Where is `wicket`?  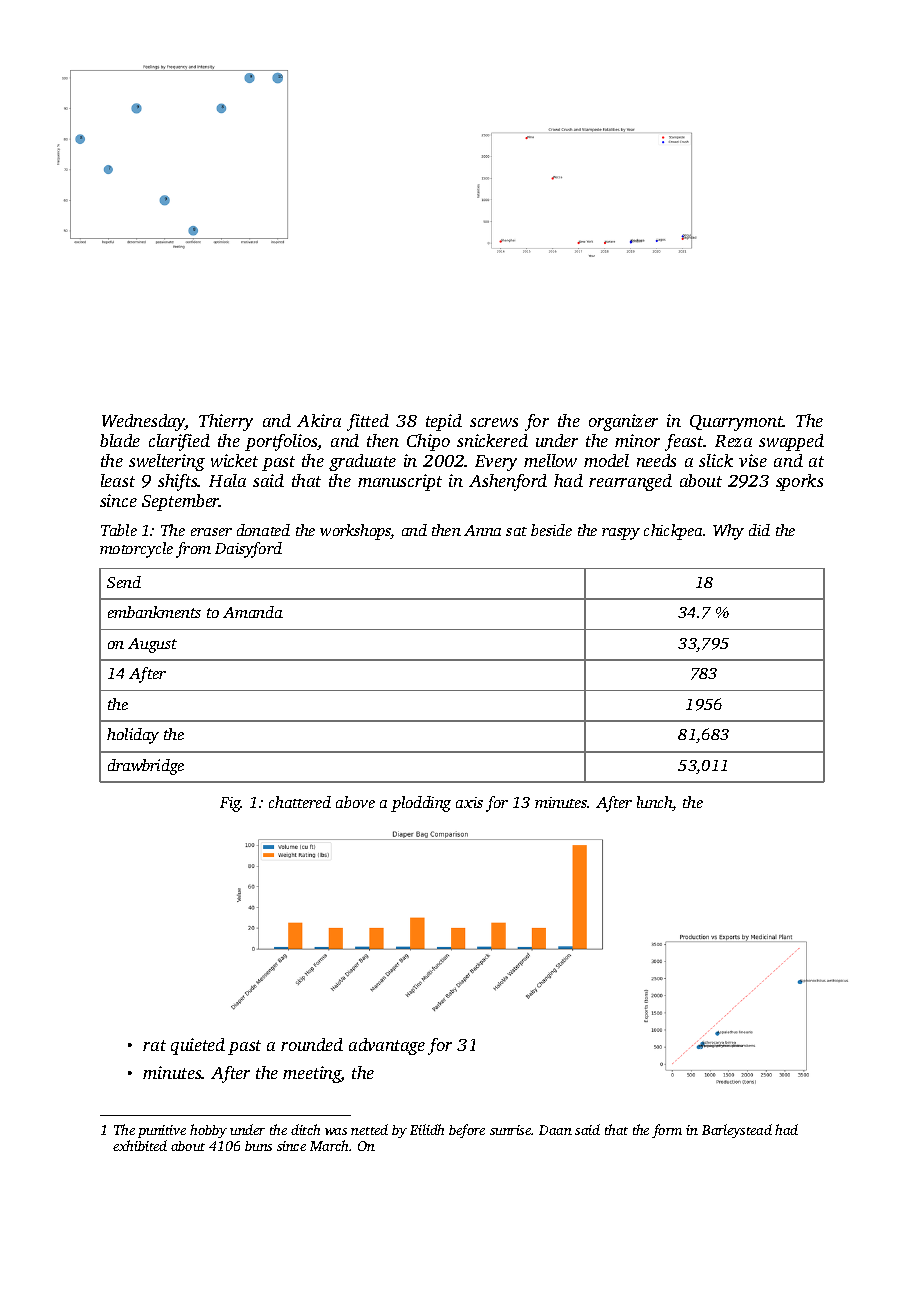 wicket is located at coordinates (234, 460).
